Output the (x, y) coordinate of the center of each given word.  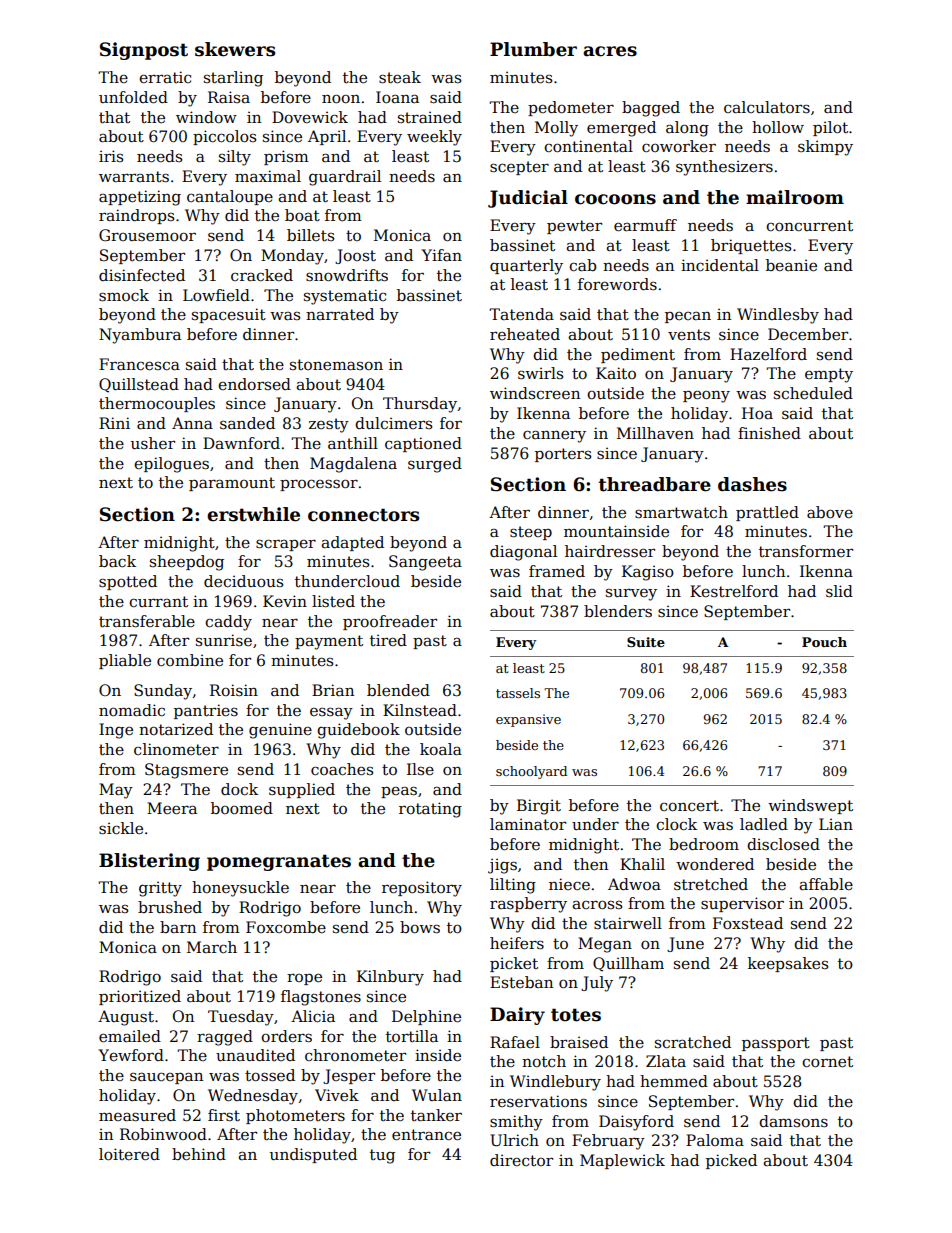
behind (199, 1154)
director (521, 1160)
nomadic (132, 710)
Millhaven (655, 433)
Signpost (144, 51)
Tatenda (521, 314)
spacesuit (229, 315)
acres (610, 51)
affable (826, 884)
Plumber (533, 49)
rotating (430, 810)
